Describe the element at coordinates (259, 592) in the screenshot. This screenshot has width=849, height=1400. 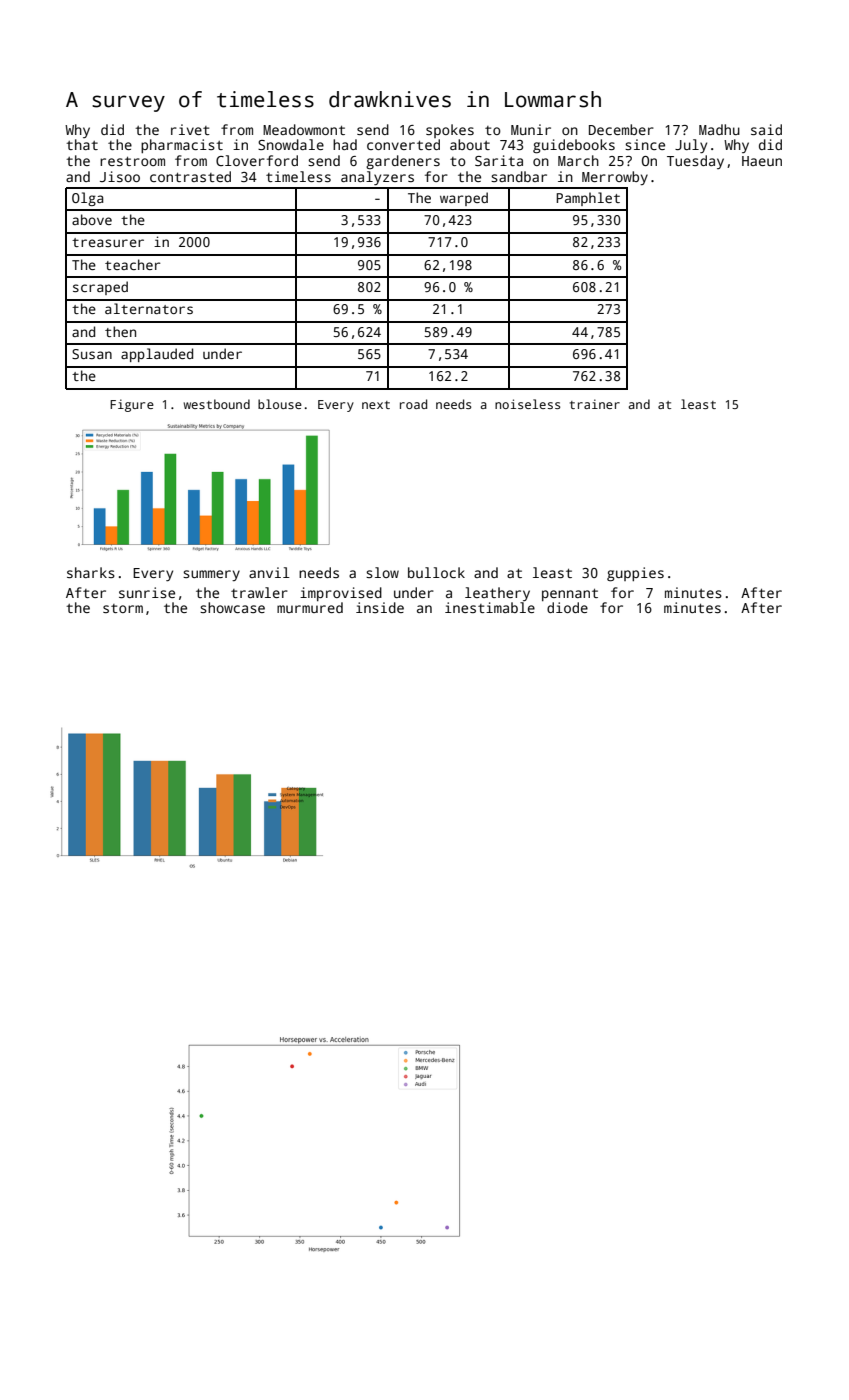
I see `trawler` at that location.
